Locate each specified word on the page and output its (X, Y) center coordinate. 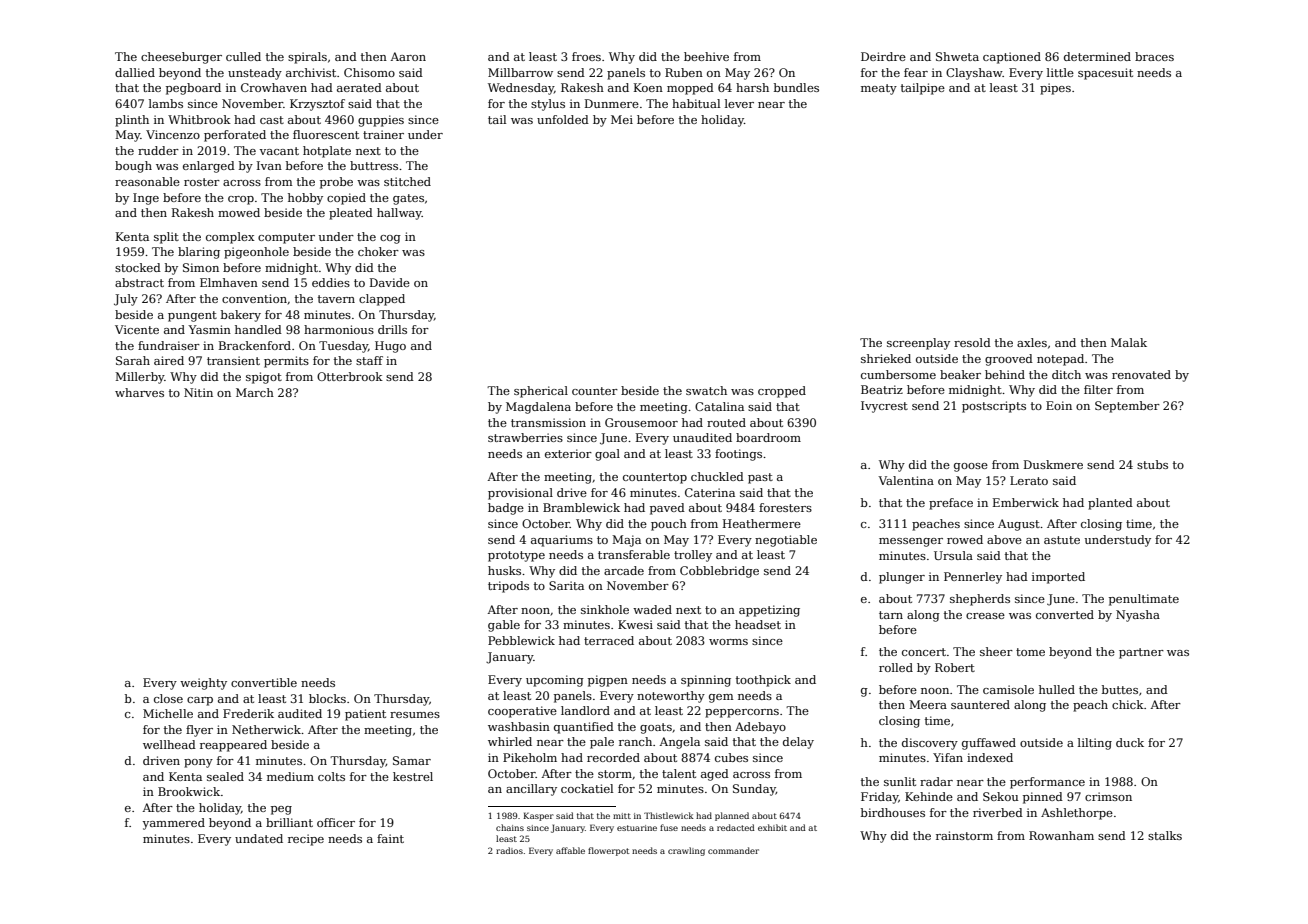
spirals (307, 58)
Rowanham (1061, 835)
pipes (1055, 89)
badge (506, 509)
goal (607, 455)
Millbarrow (520, 72)
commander (733, 850)
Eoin (1059, 405)
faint (390, 838)
